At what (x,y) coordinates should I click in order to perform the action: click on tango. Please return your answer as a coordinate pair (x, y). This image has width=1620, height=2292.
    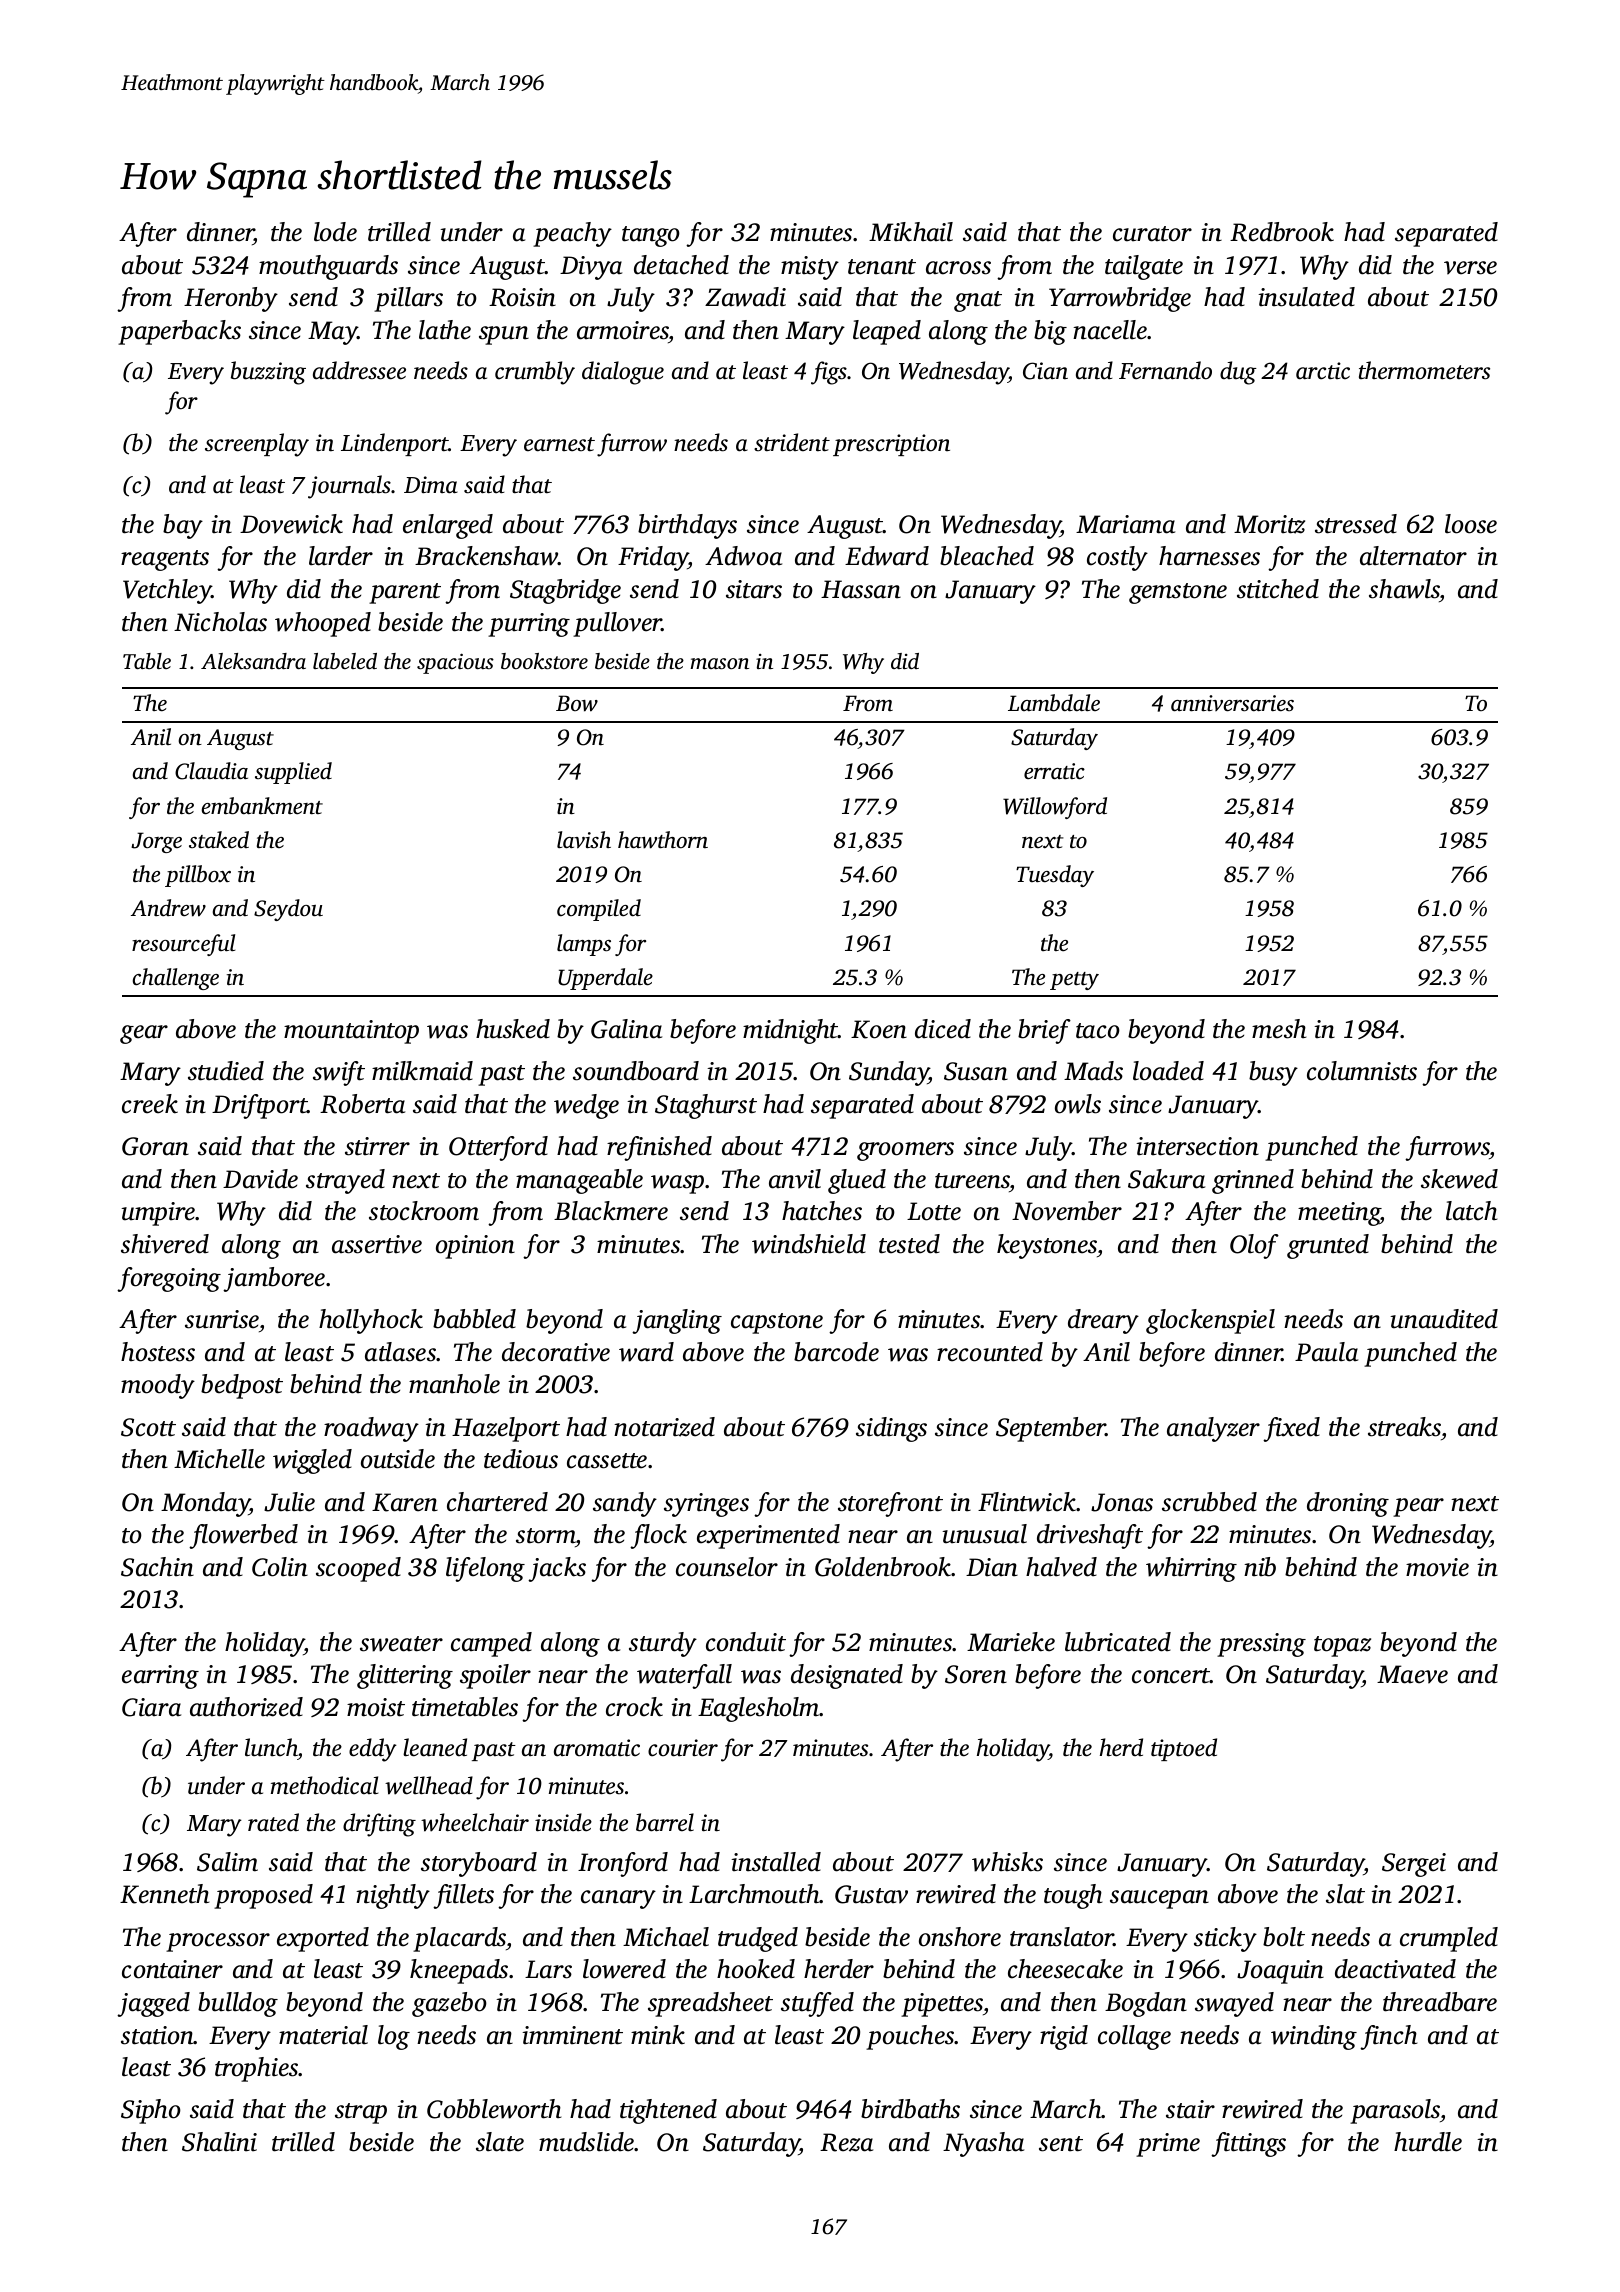
    Looking at the image, I should click on (651, 236).
